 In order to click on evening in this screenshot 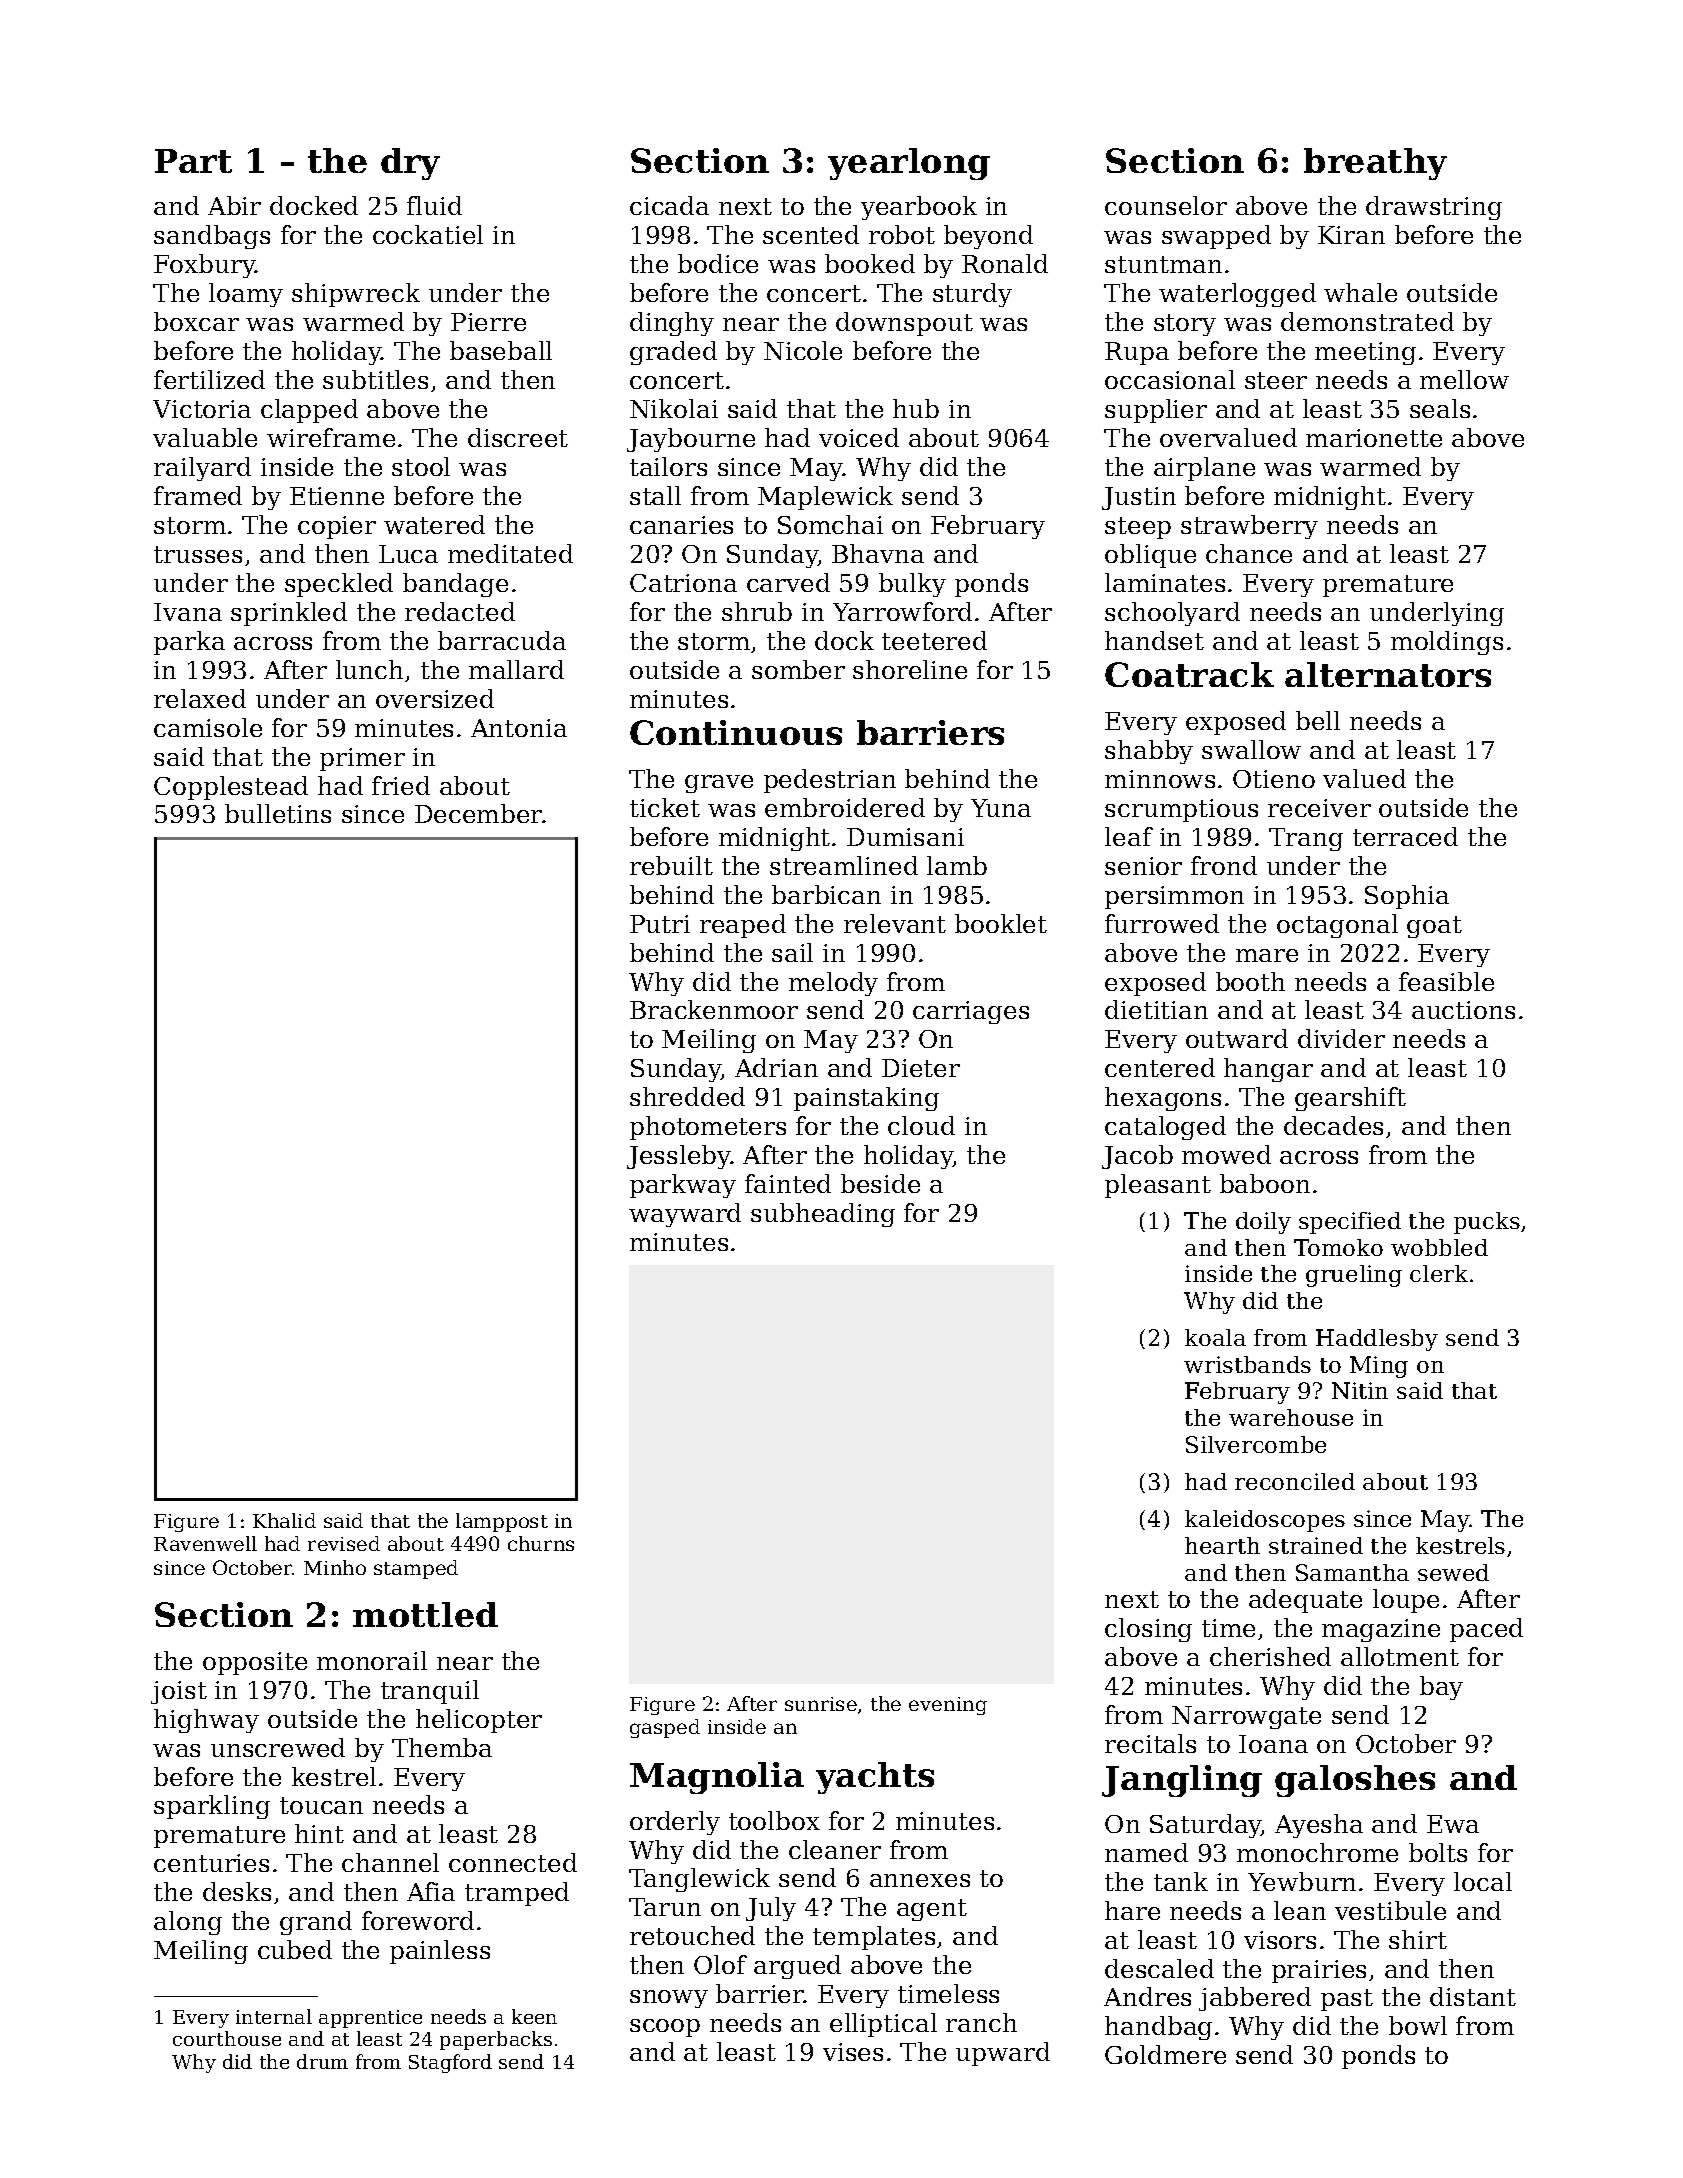, I will do `click(948, 1706)`.
